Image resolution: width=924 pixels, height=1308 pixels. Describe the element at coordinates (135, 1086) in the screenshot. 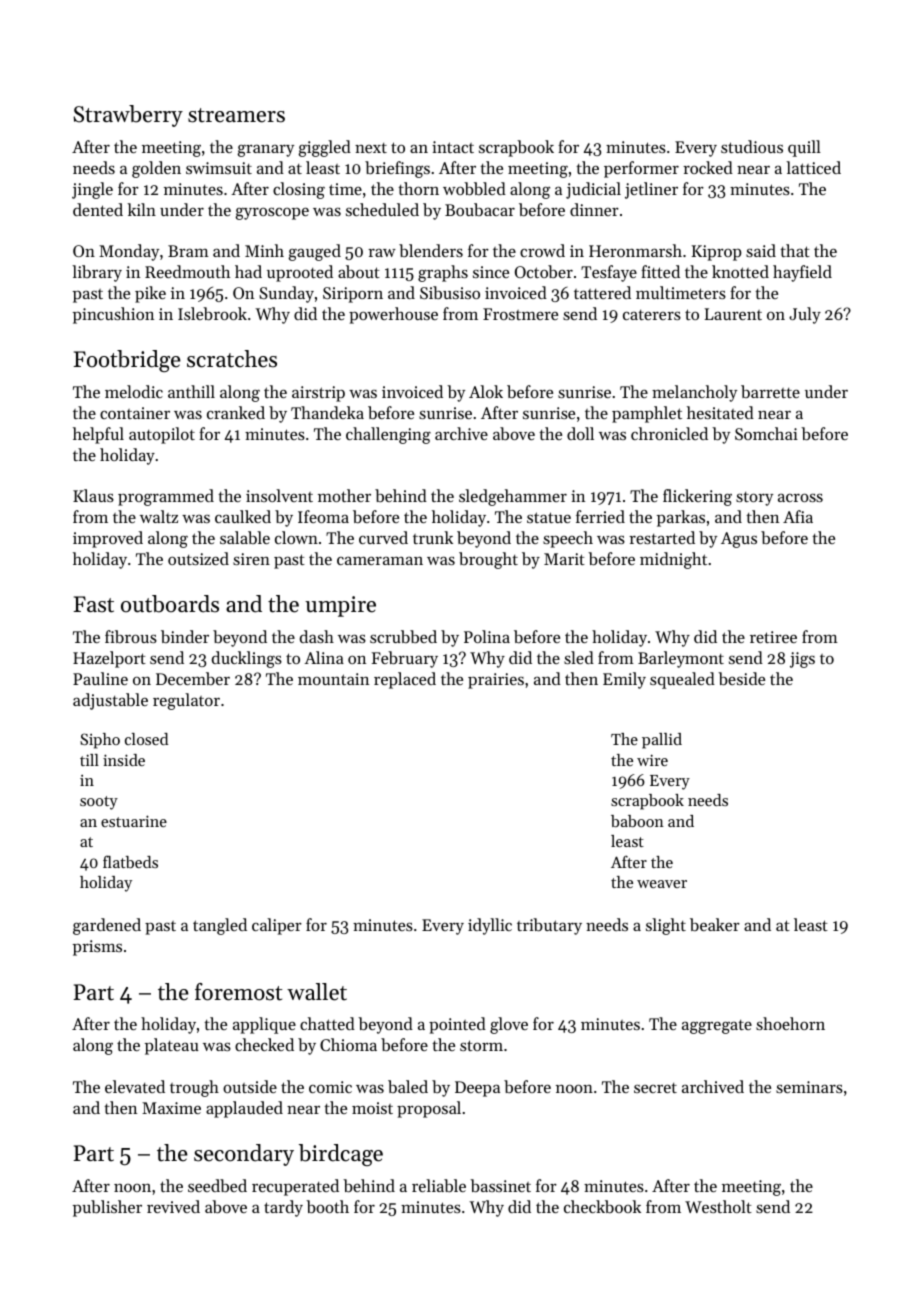

I see `elevated` at that location.
